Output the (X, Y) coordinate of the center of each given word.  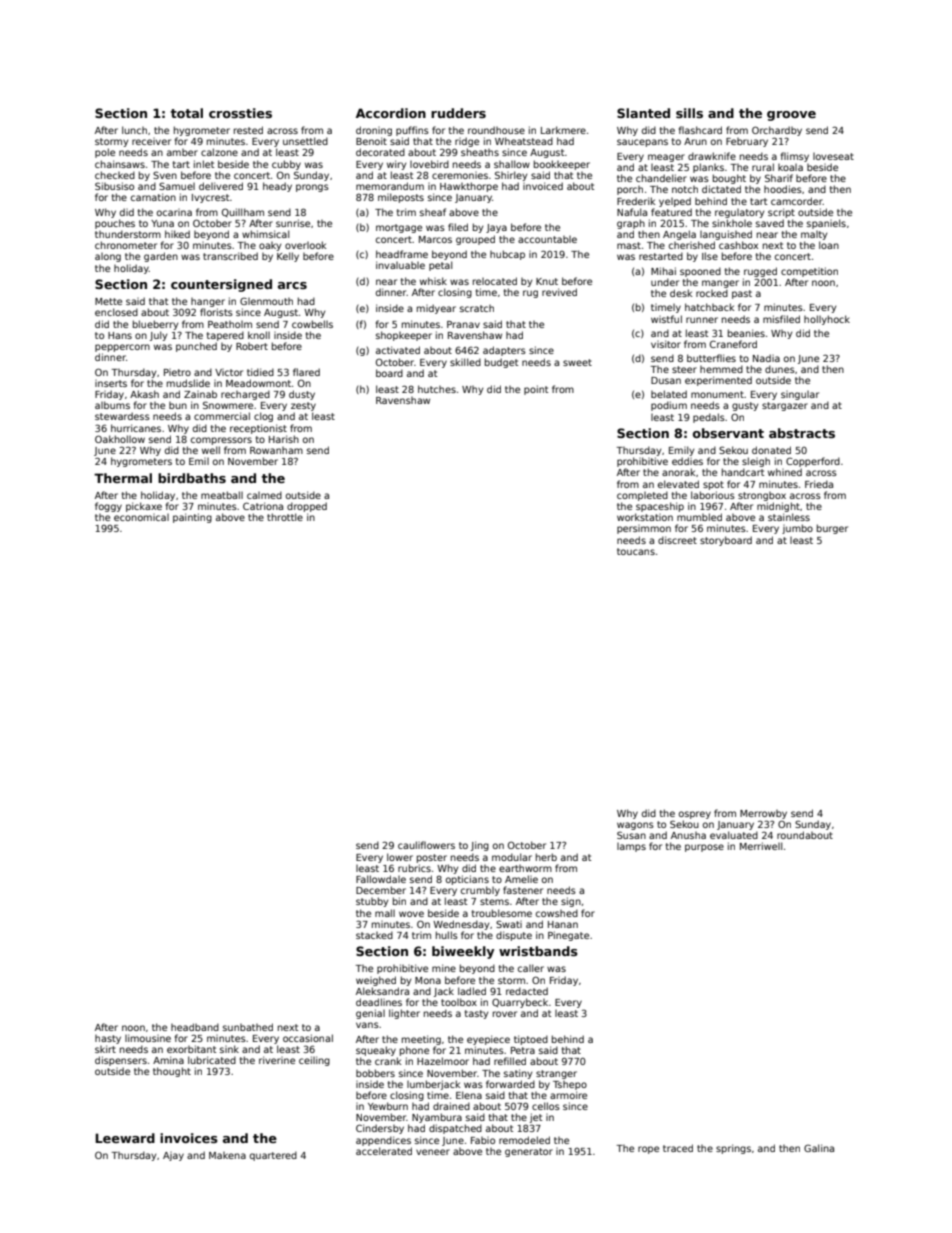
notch (685, 189)
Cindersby (380, 1129)
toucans (636, 551)
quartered (273, 1156)
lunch (134, 130)
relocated (495, 281)
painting (192, 518)
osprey (695, 815)
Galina (819, 1148)
